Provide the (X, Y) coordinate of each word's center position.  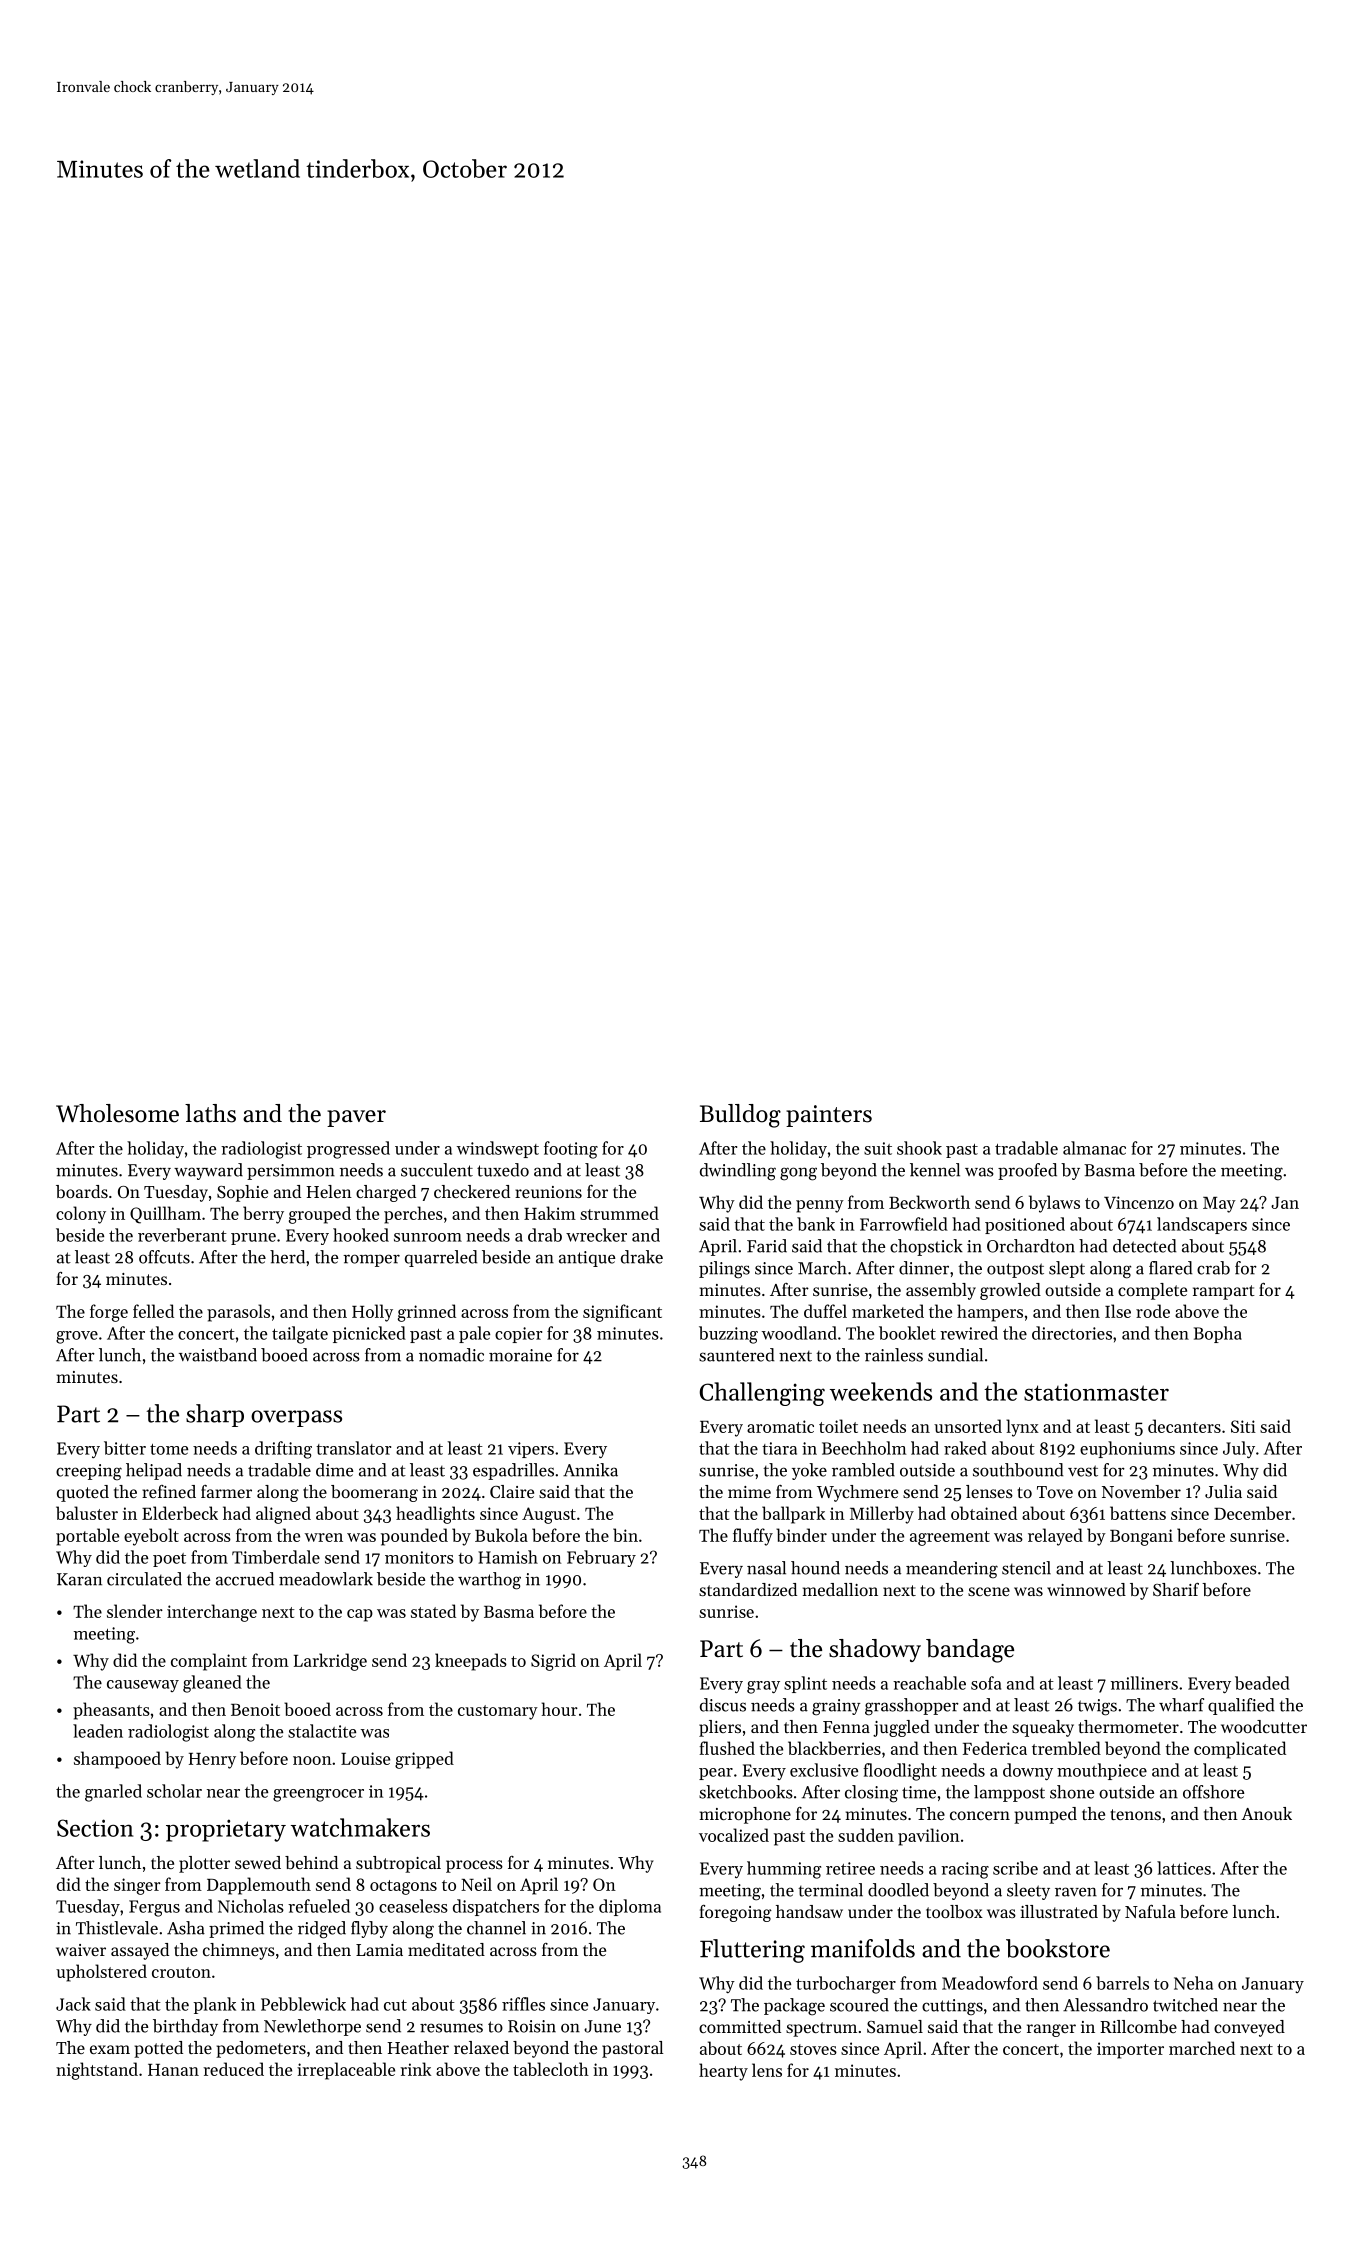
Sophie (242, 1193)
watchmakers (360, 1827)
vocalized (734, 1835)
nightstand (97, 2071)
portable (87, 1537)
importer (1130, 2050)
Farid (767, 1246)
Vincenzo (1139, 1202)
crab (1213, 1268)
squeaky (1043, 1728)
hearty (723, 2072)
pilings (724, 1270)
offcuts (164, 1257)
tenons (1136, 1814)
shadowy (875, 1650)
